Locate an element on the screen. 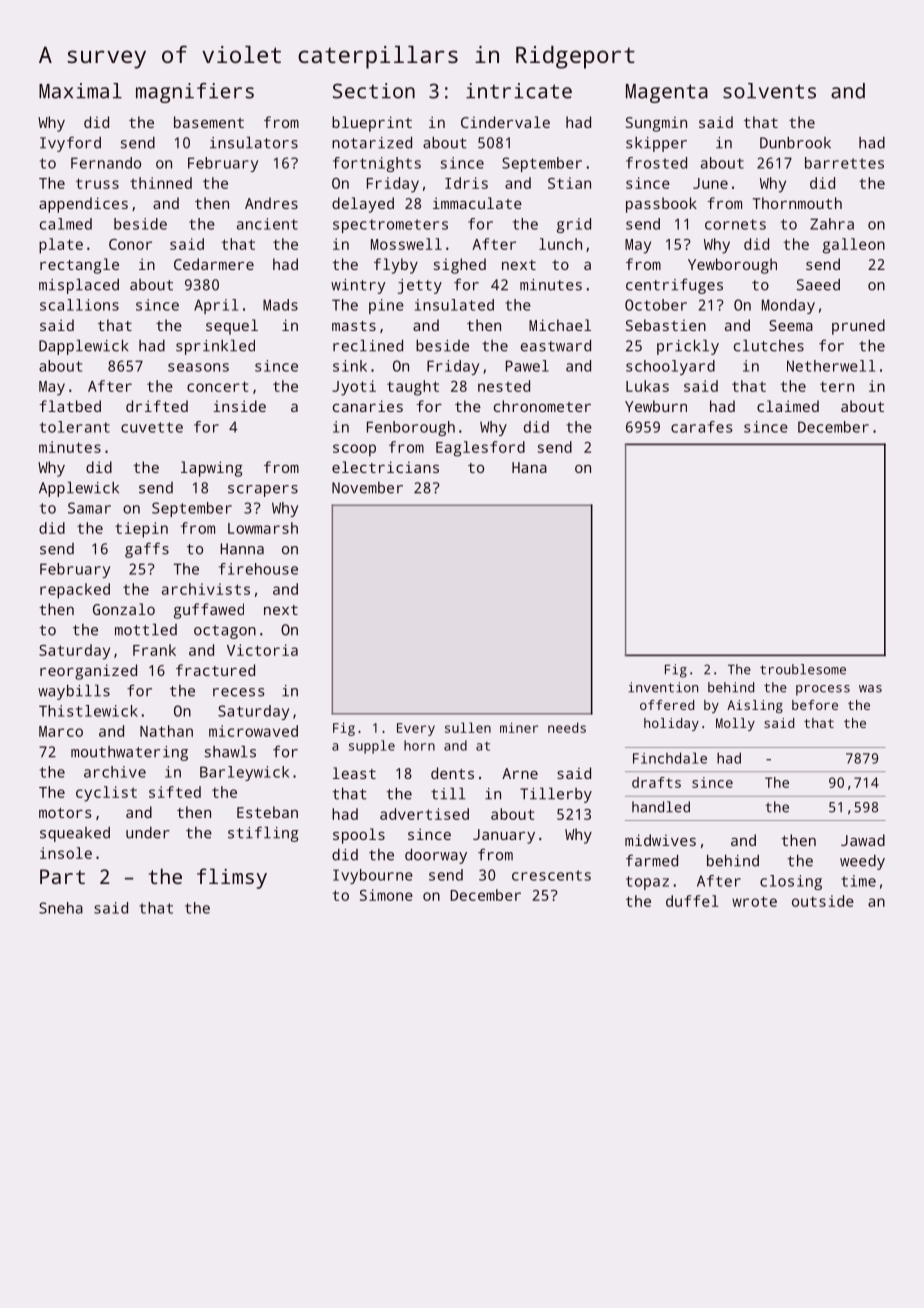 The height and width of the screenshot is (1308, 924). November is located at coordinates (367, 488).
